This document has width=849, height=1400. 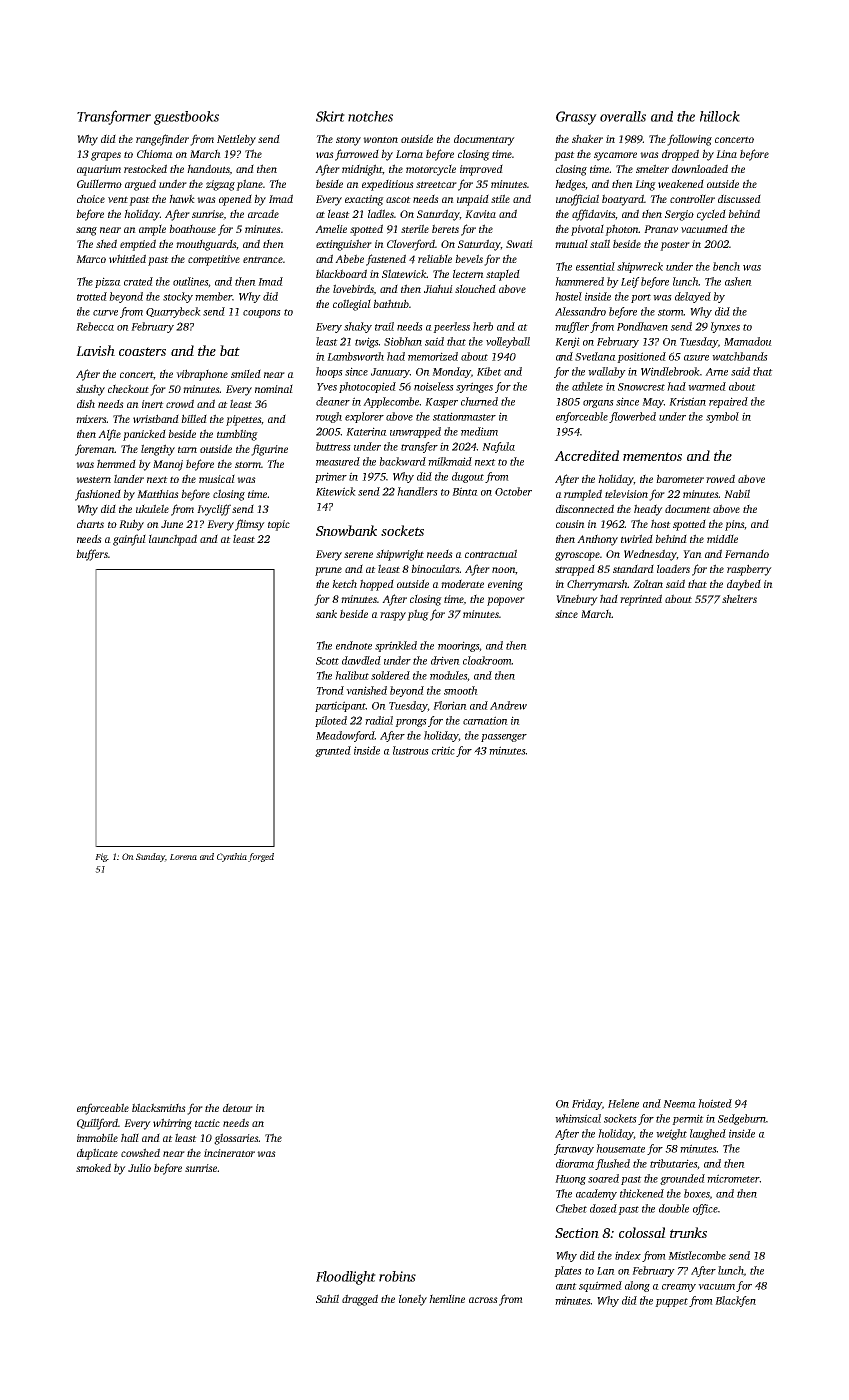 What do you see at coordinates (720, 116) in the document?
I see `hillock` at bounding box center [720, 116].
